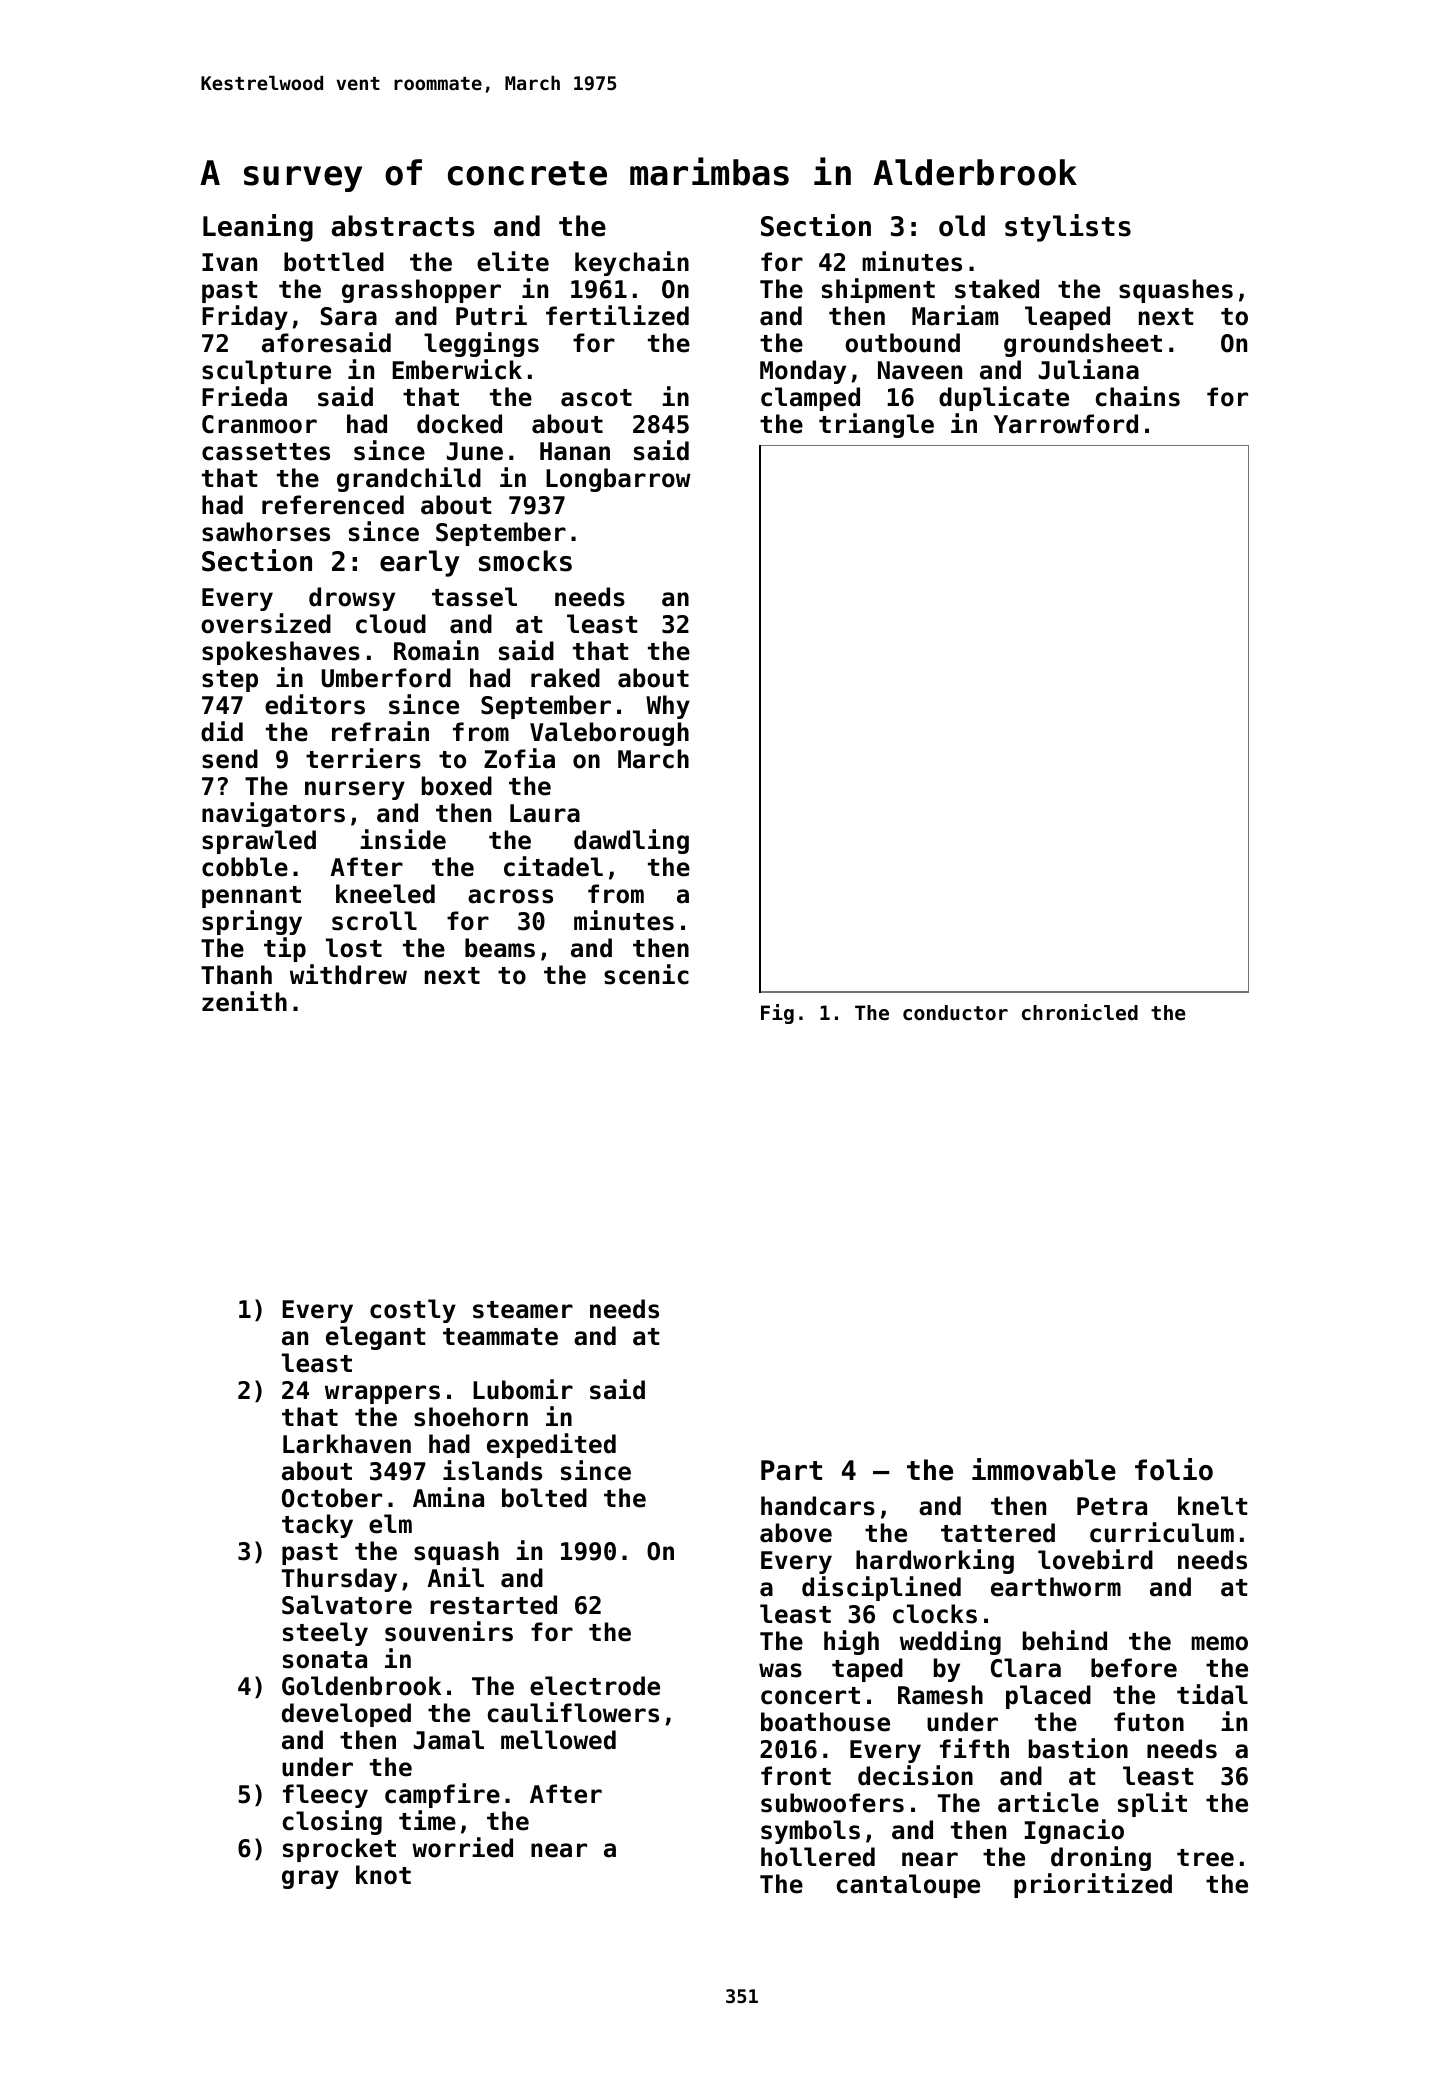 The height and width of the page is (2100, 1450). I want to click on gray, so click(310, 1879).
